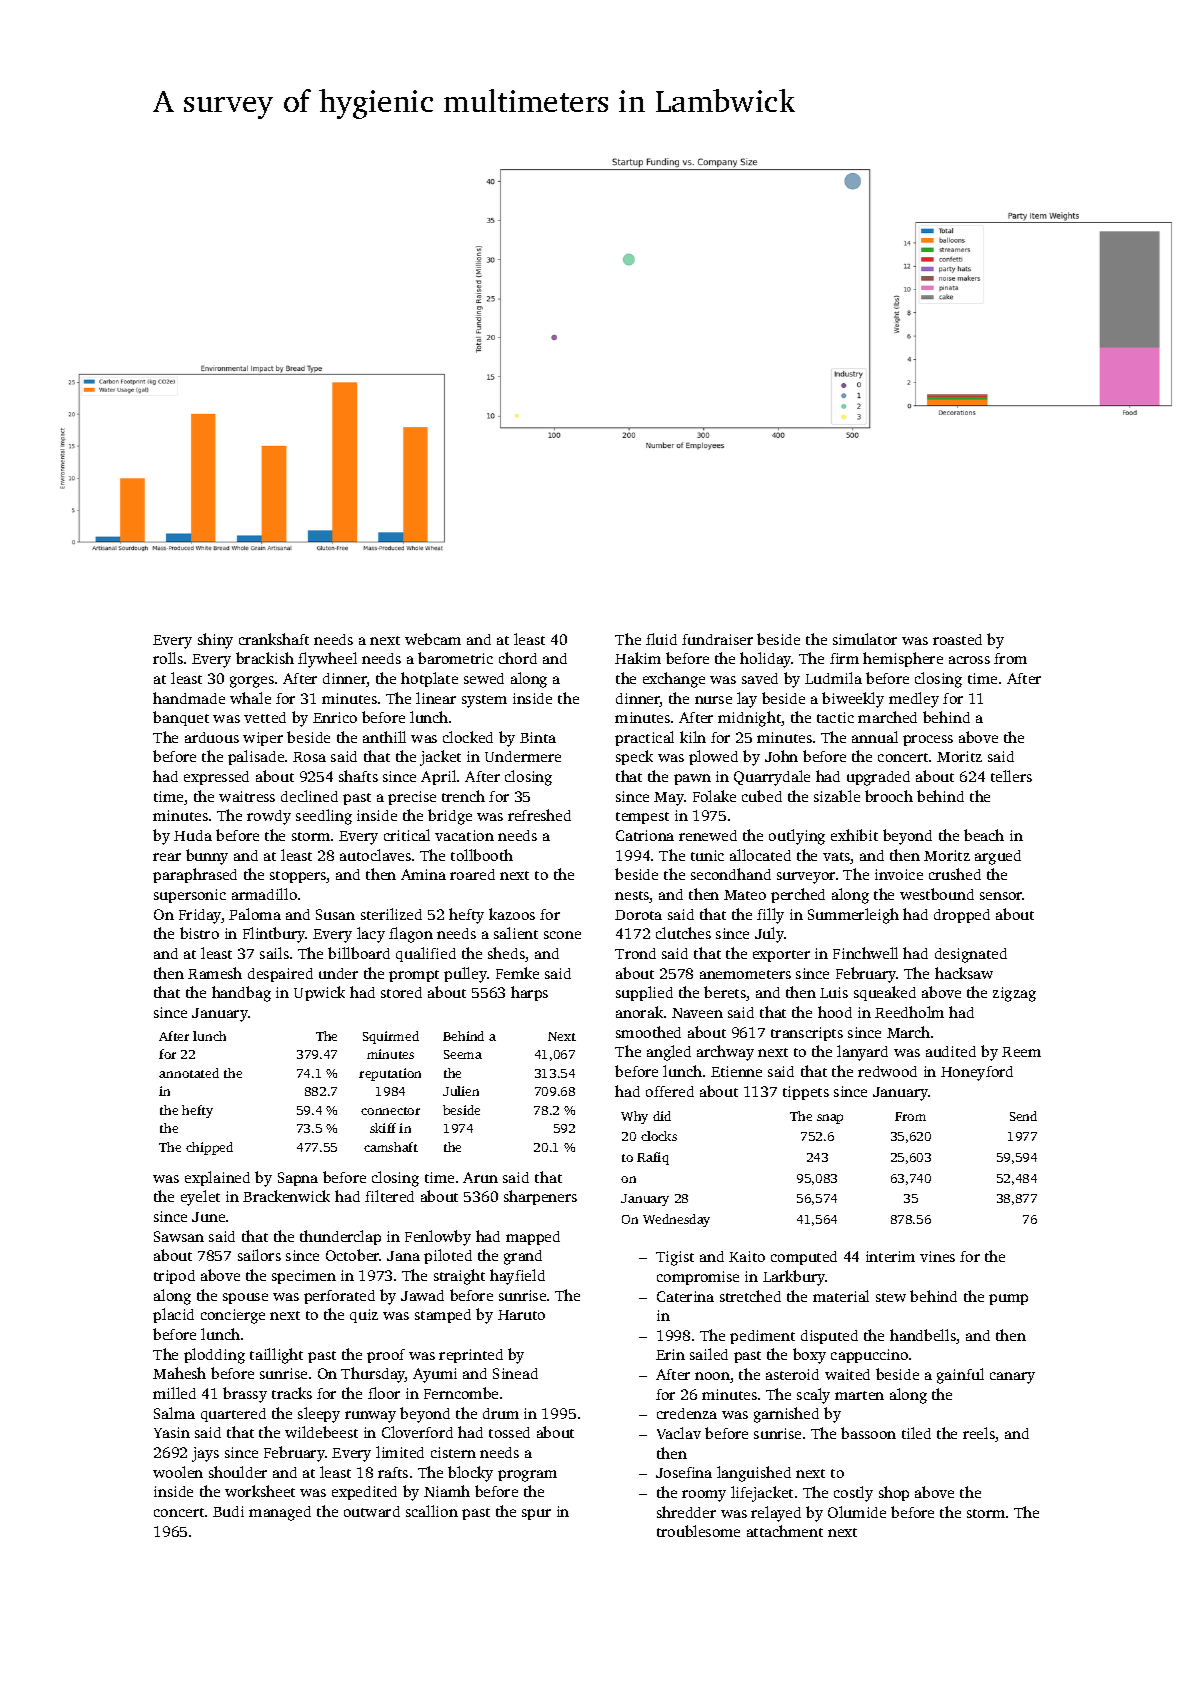 The image size is (1198, 1694). I want to click on expedited, so click(364, 1493).
